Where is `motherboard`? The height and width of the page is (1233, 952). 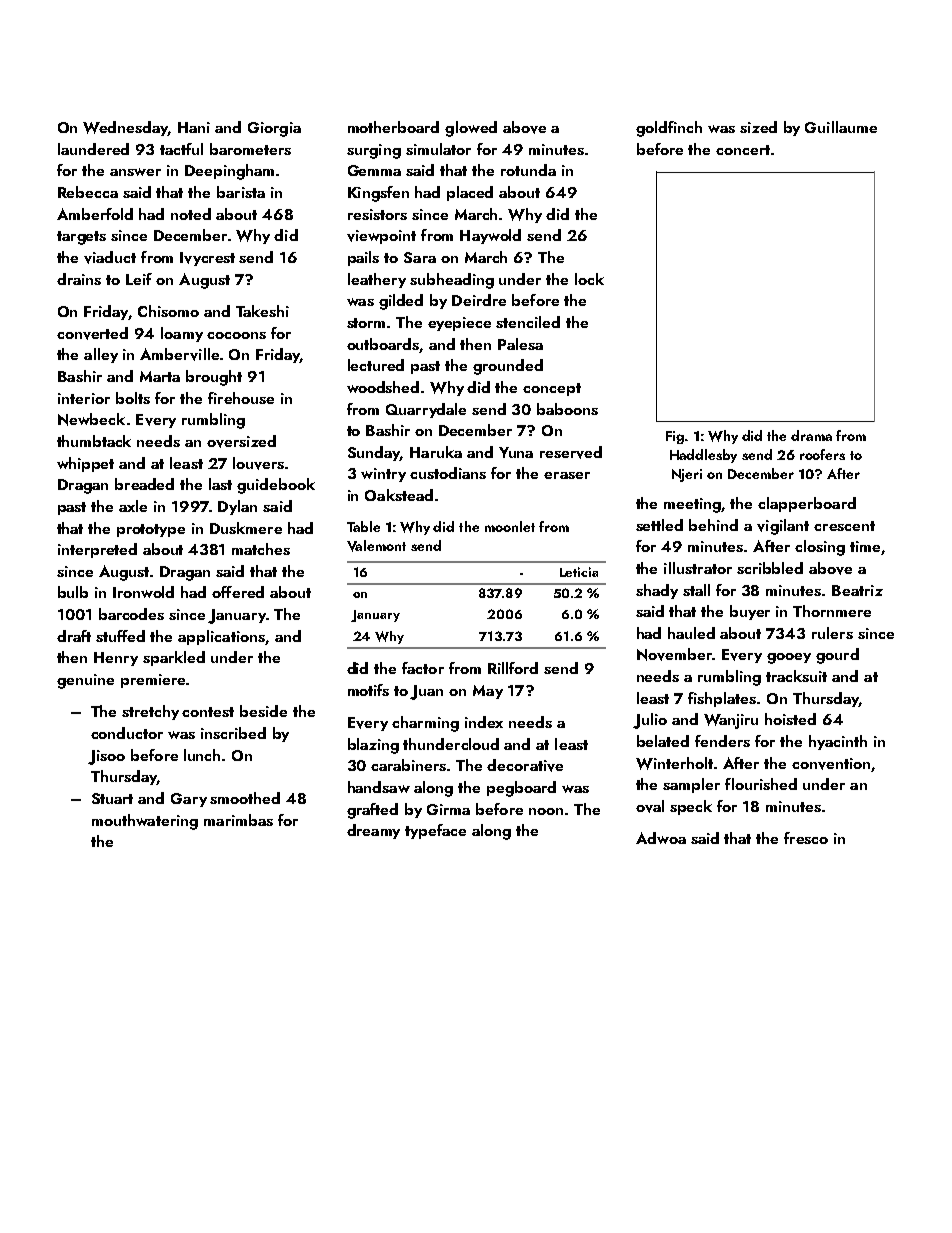 motherboard is located at coordinates (393, 127).
